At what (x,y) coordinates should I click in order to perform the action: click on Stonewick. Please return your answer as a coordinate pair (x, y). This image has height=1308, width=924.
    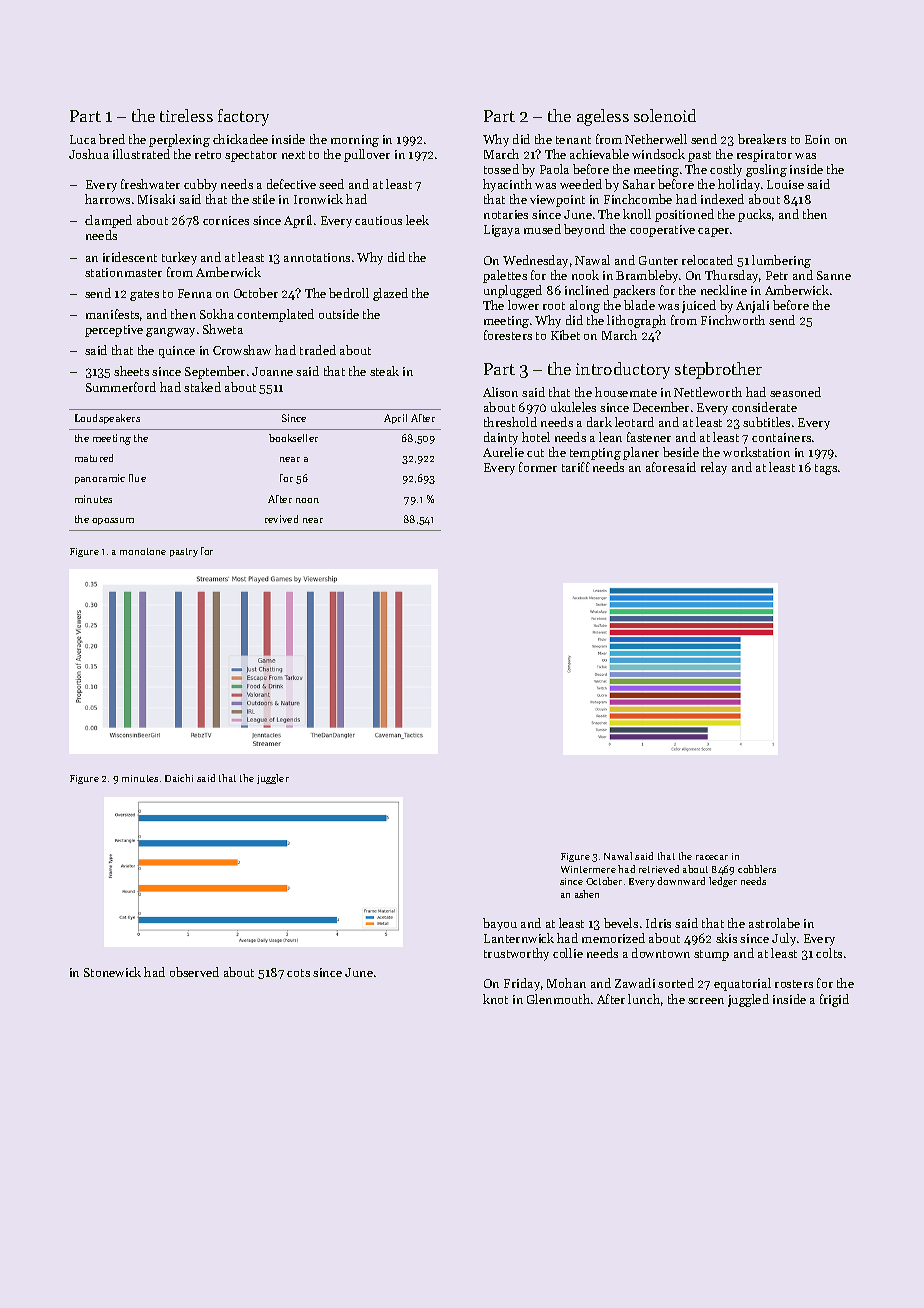
    Looking at the image, I should click on (112, 972).
